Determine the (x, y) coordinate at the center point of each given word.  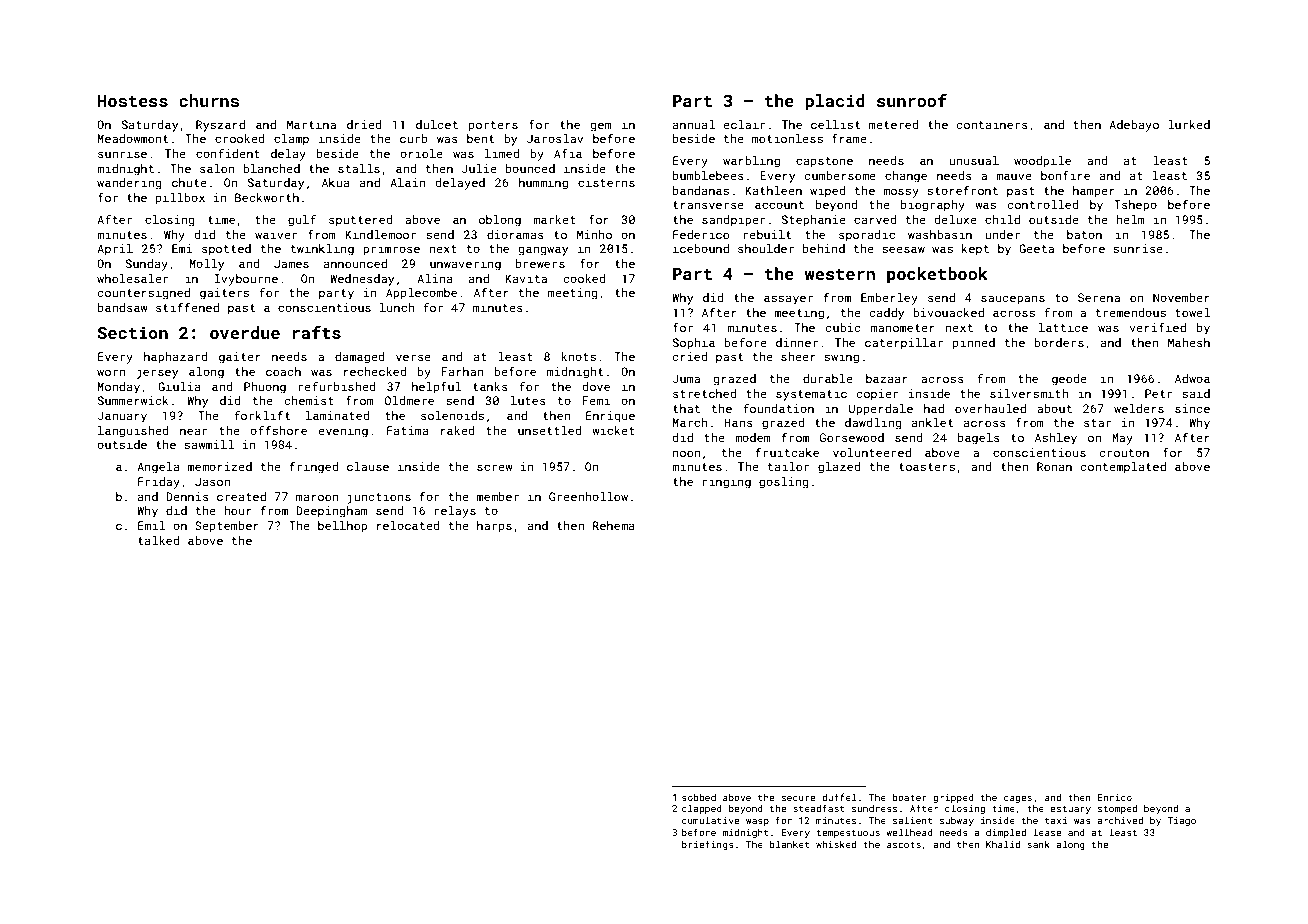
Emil (152, 525)
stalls (359, 168)
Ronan (1054, 466)
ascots (904, 845)
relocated (408, 525)
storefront (962, 190)
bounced (530, 168)
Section (133, 332)
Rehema (614, 525)
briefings (708, 845)
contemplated (1123, 468)
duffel (839, 797)
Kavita (526, 278)
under (1002, 234)
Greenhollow (588, 496)
